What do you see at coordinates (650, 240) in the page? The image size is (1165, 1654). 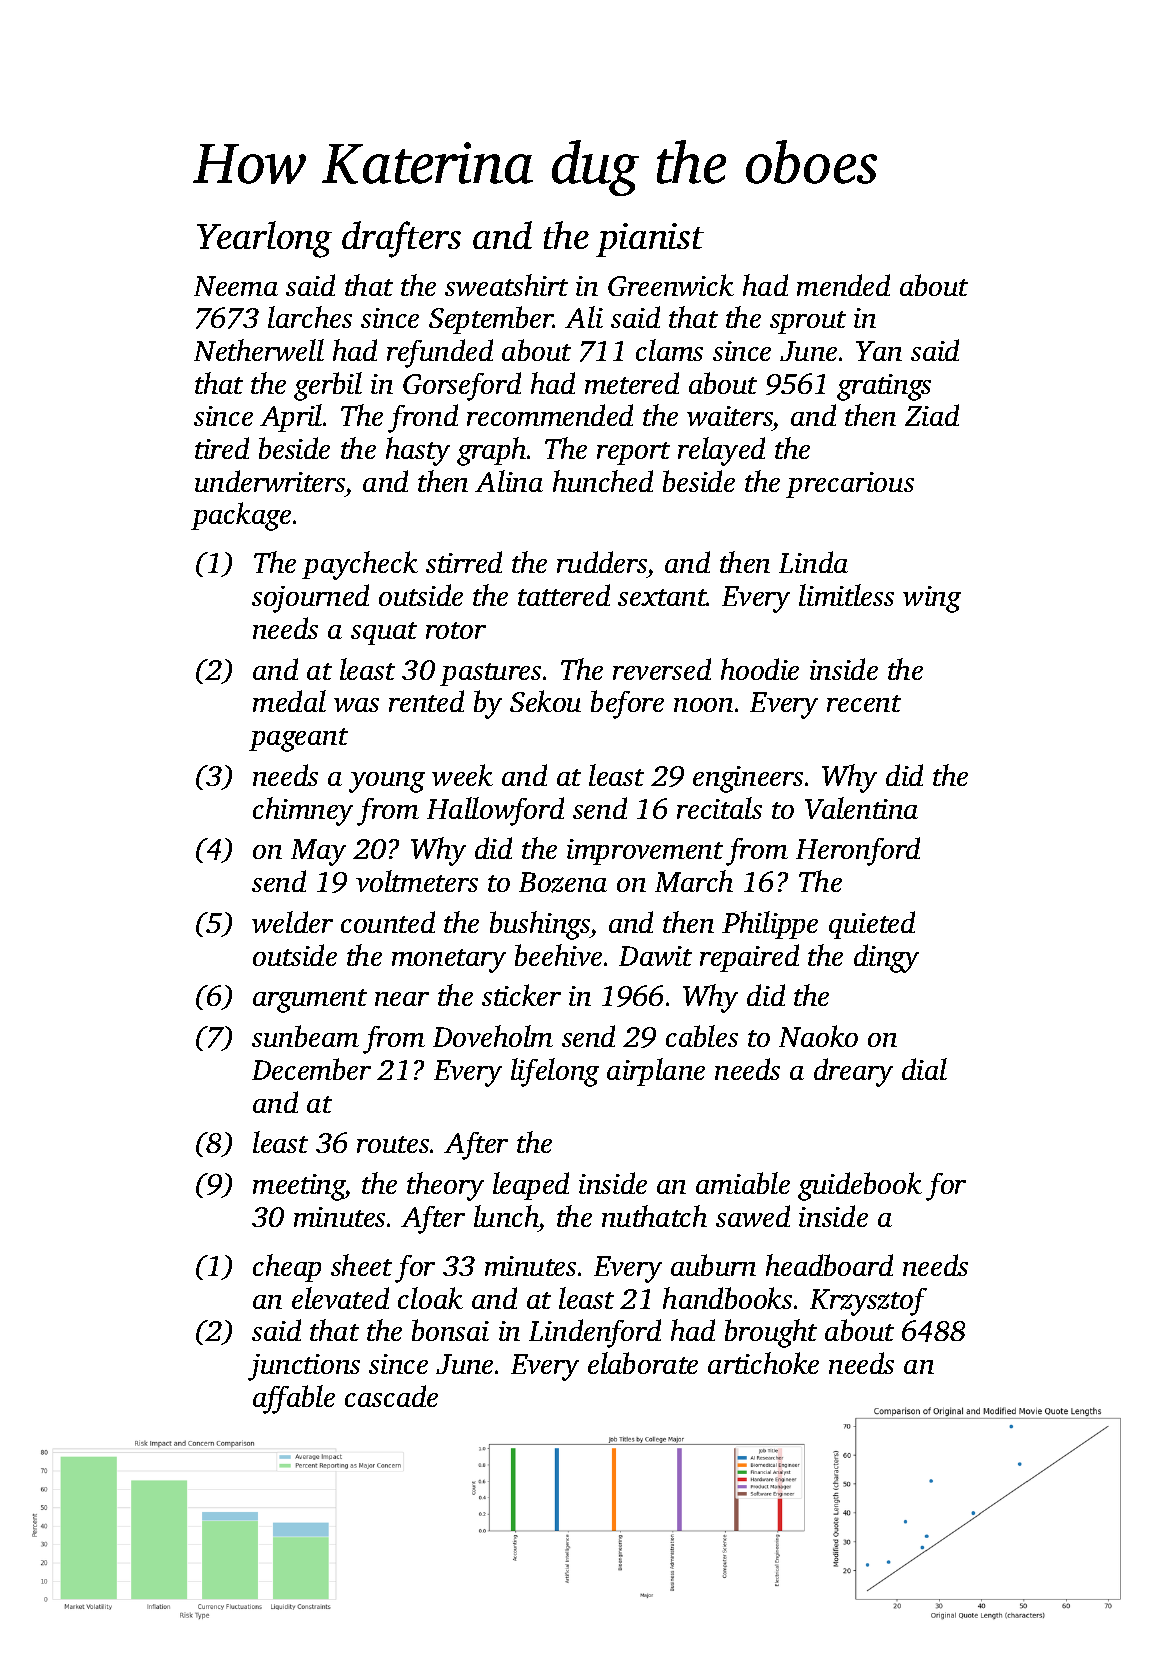 I see `pianist` at bounding box center [650, 240].
